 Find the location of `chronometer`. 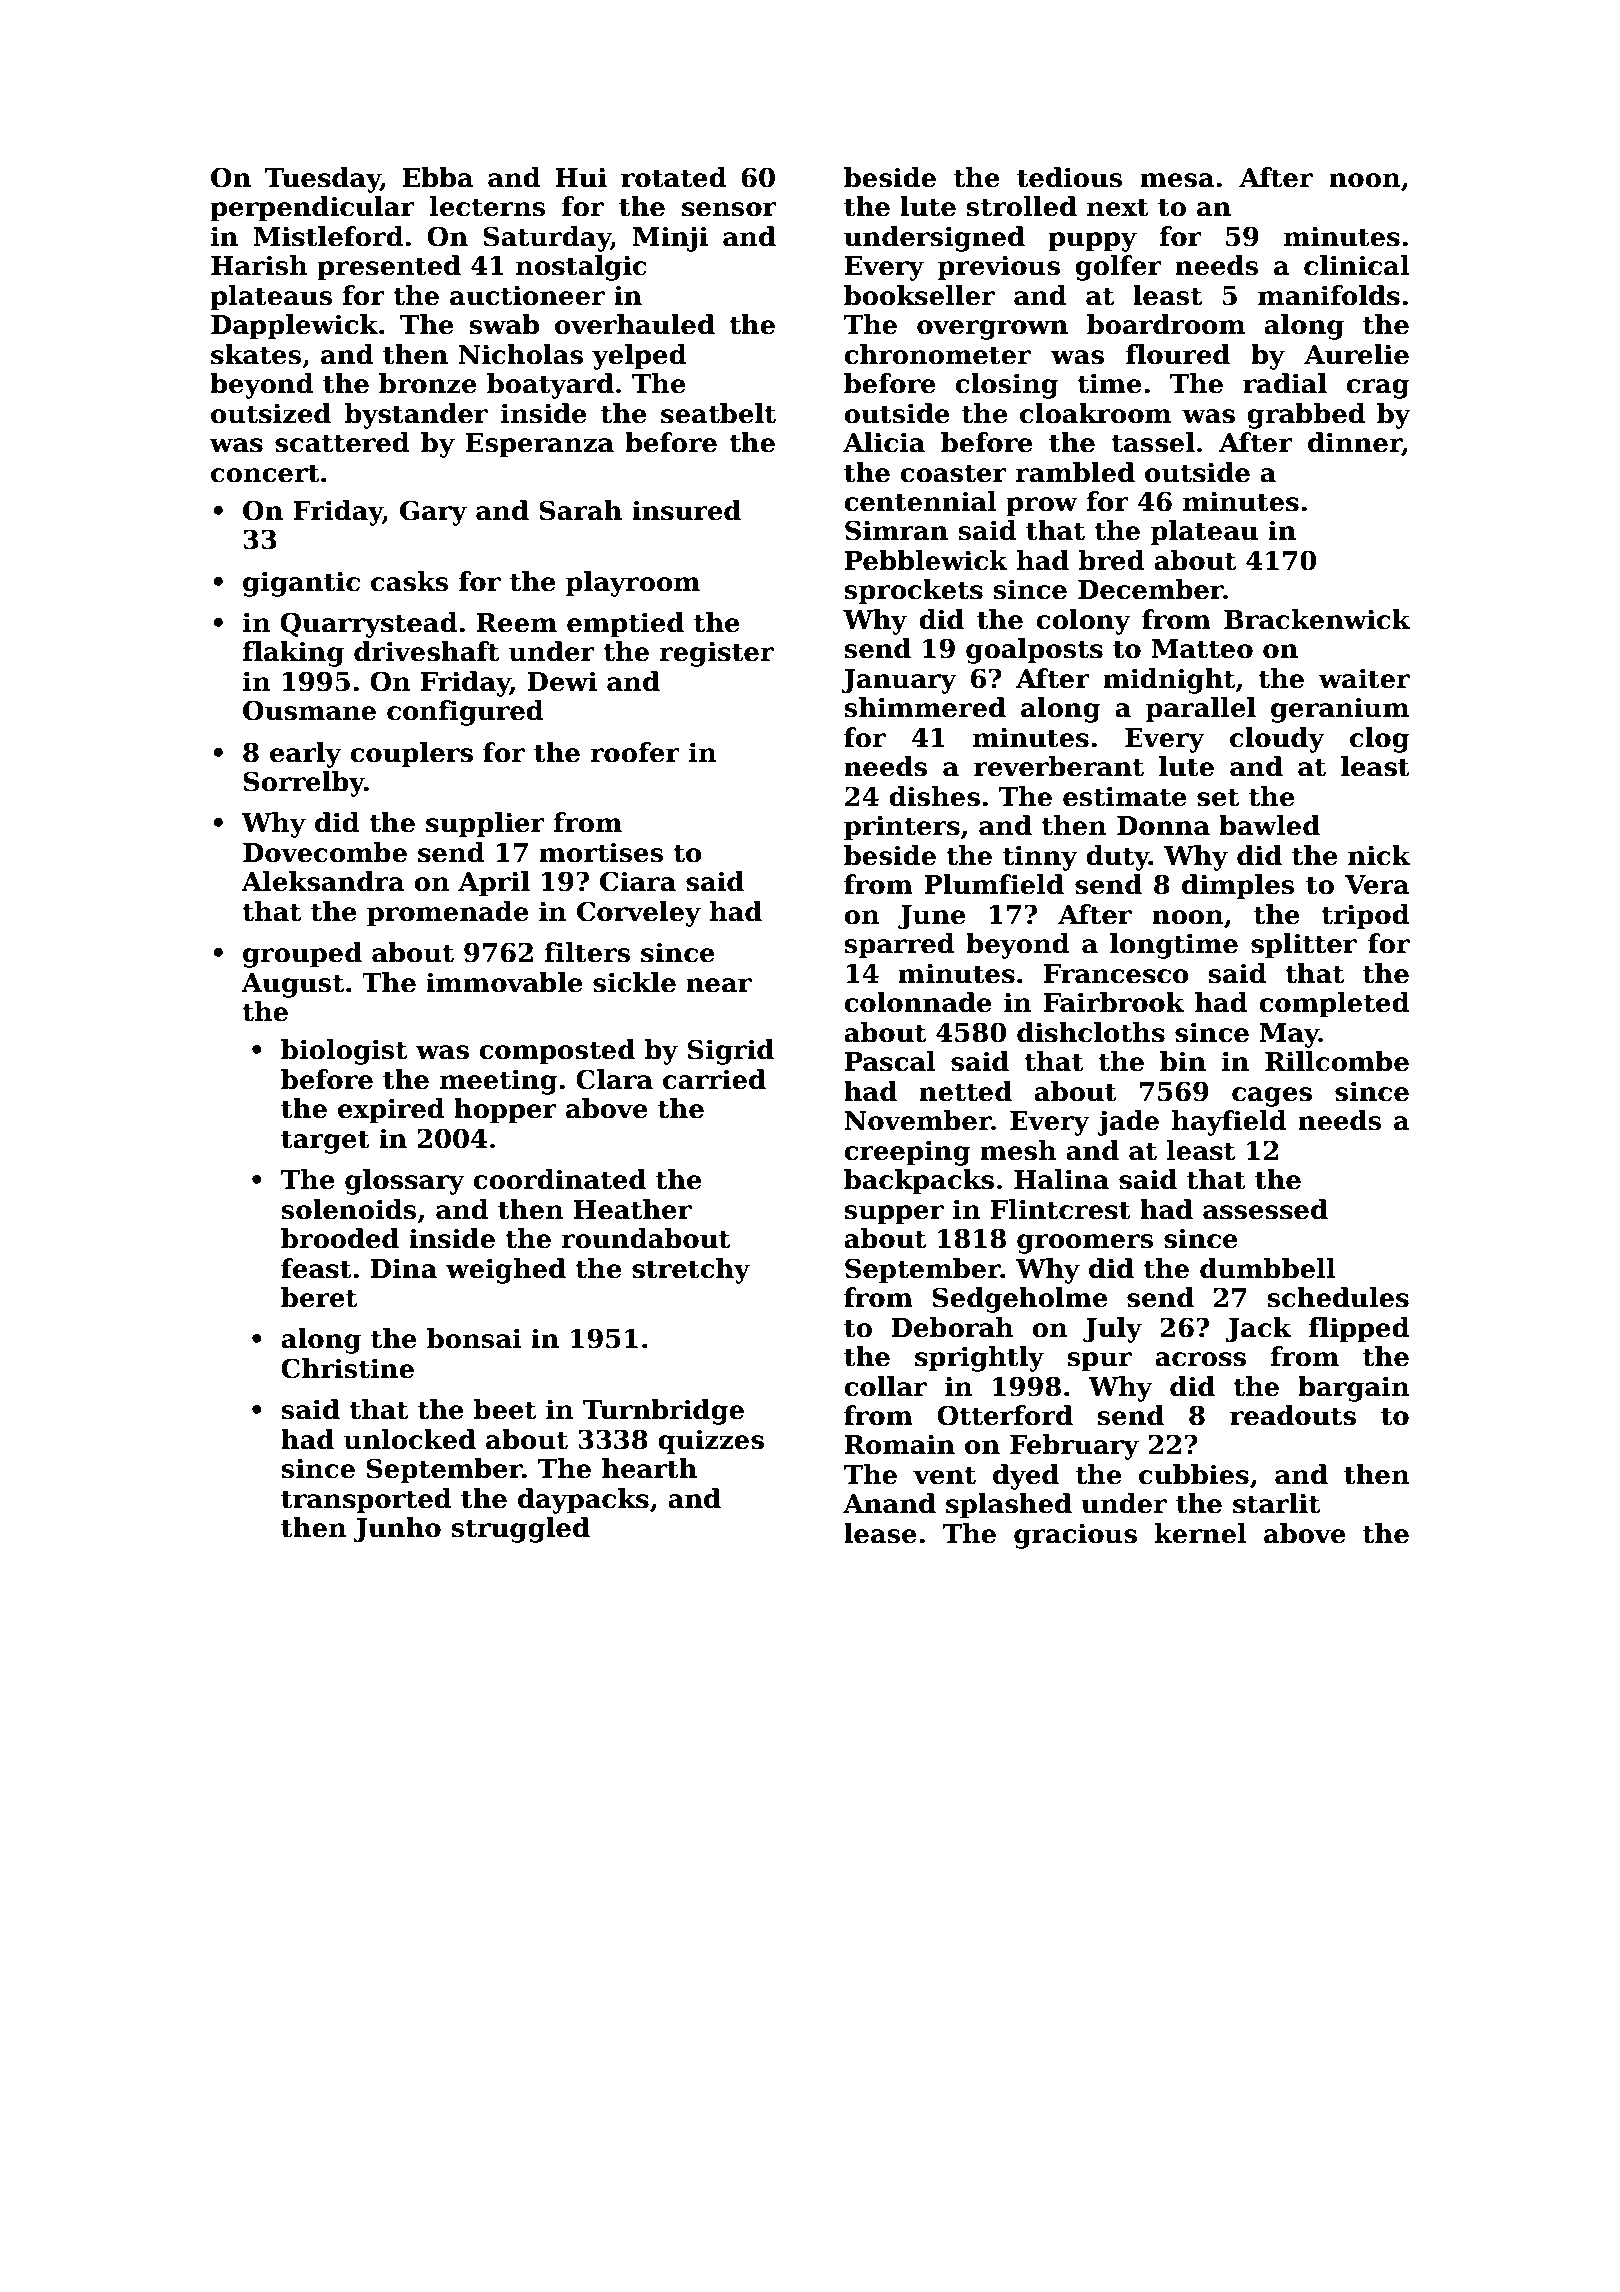

chronometer is located at coordinates (937, 354).
